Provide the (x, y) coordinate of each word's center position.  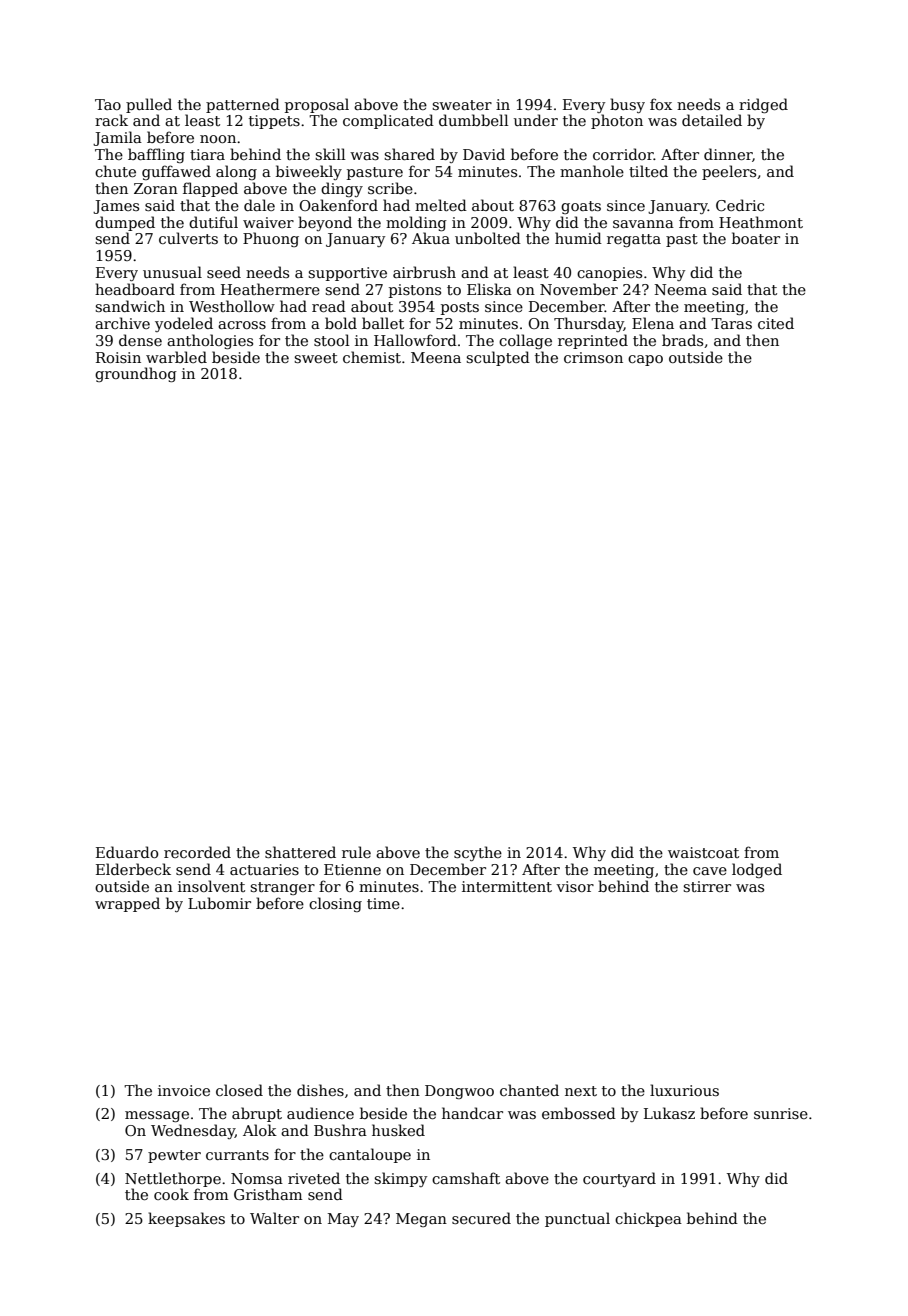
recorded (197, 852)
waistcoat (703, 852)
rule (356, 852)
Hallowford (415, 340)
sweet (316, 358)
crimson (593, 357)
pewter (174, 1156)
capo (645, 360)
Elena (653, 323)
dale (259, 205)
